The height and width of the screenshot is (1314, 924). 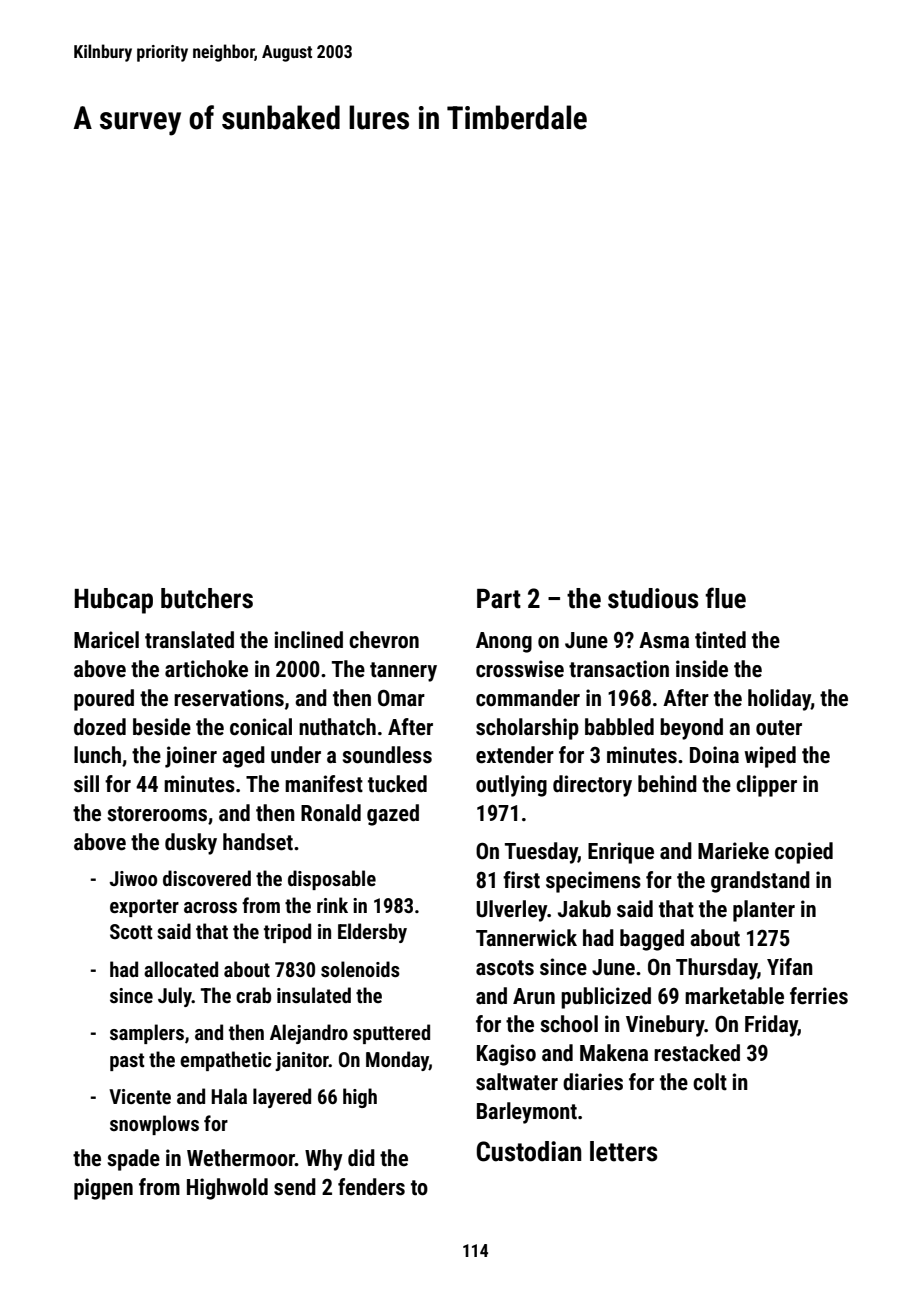 I want to click on Alejandro, so click(x=309, y=1034).
